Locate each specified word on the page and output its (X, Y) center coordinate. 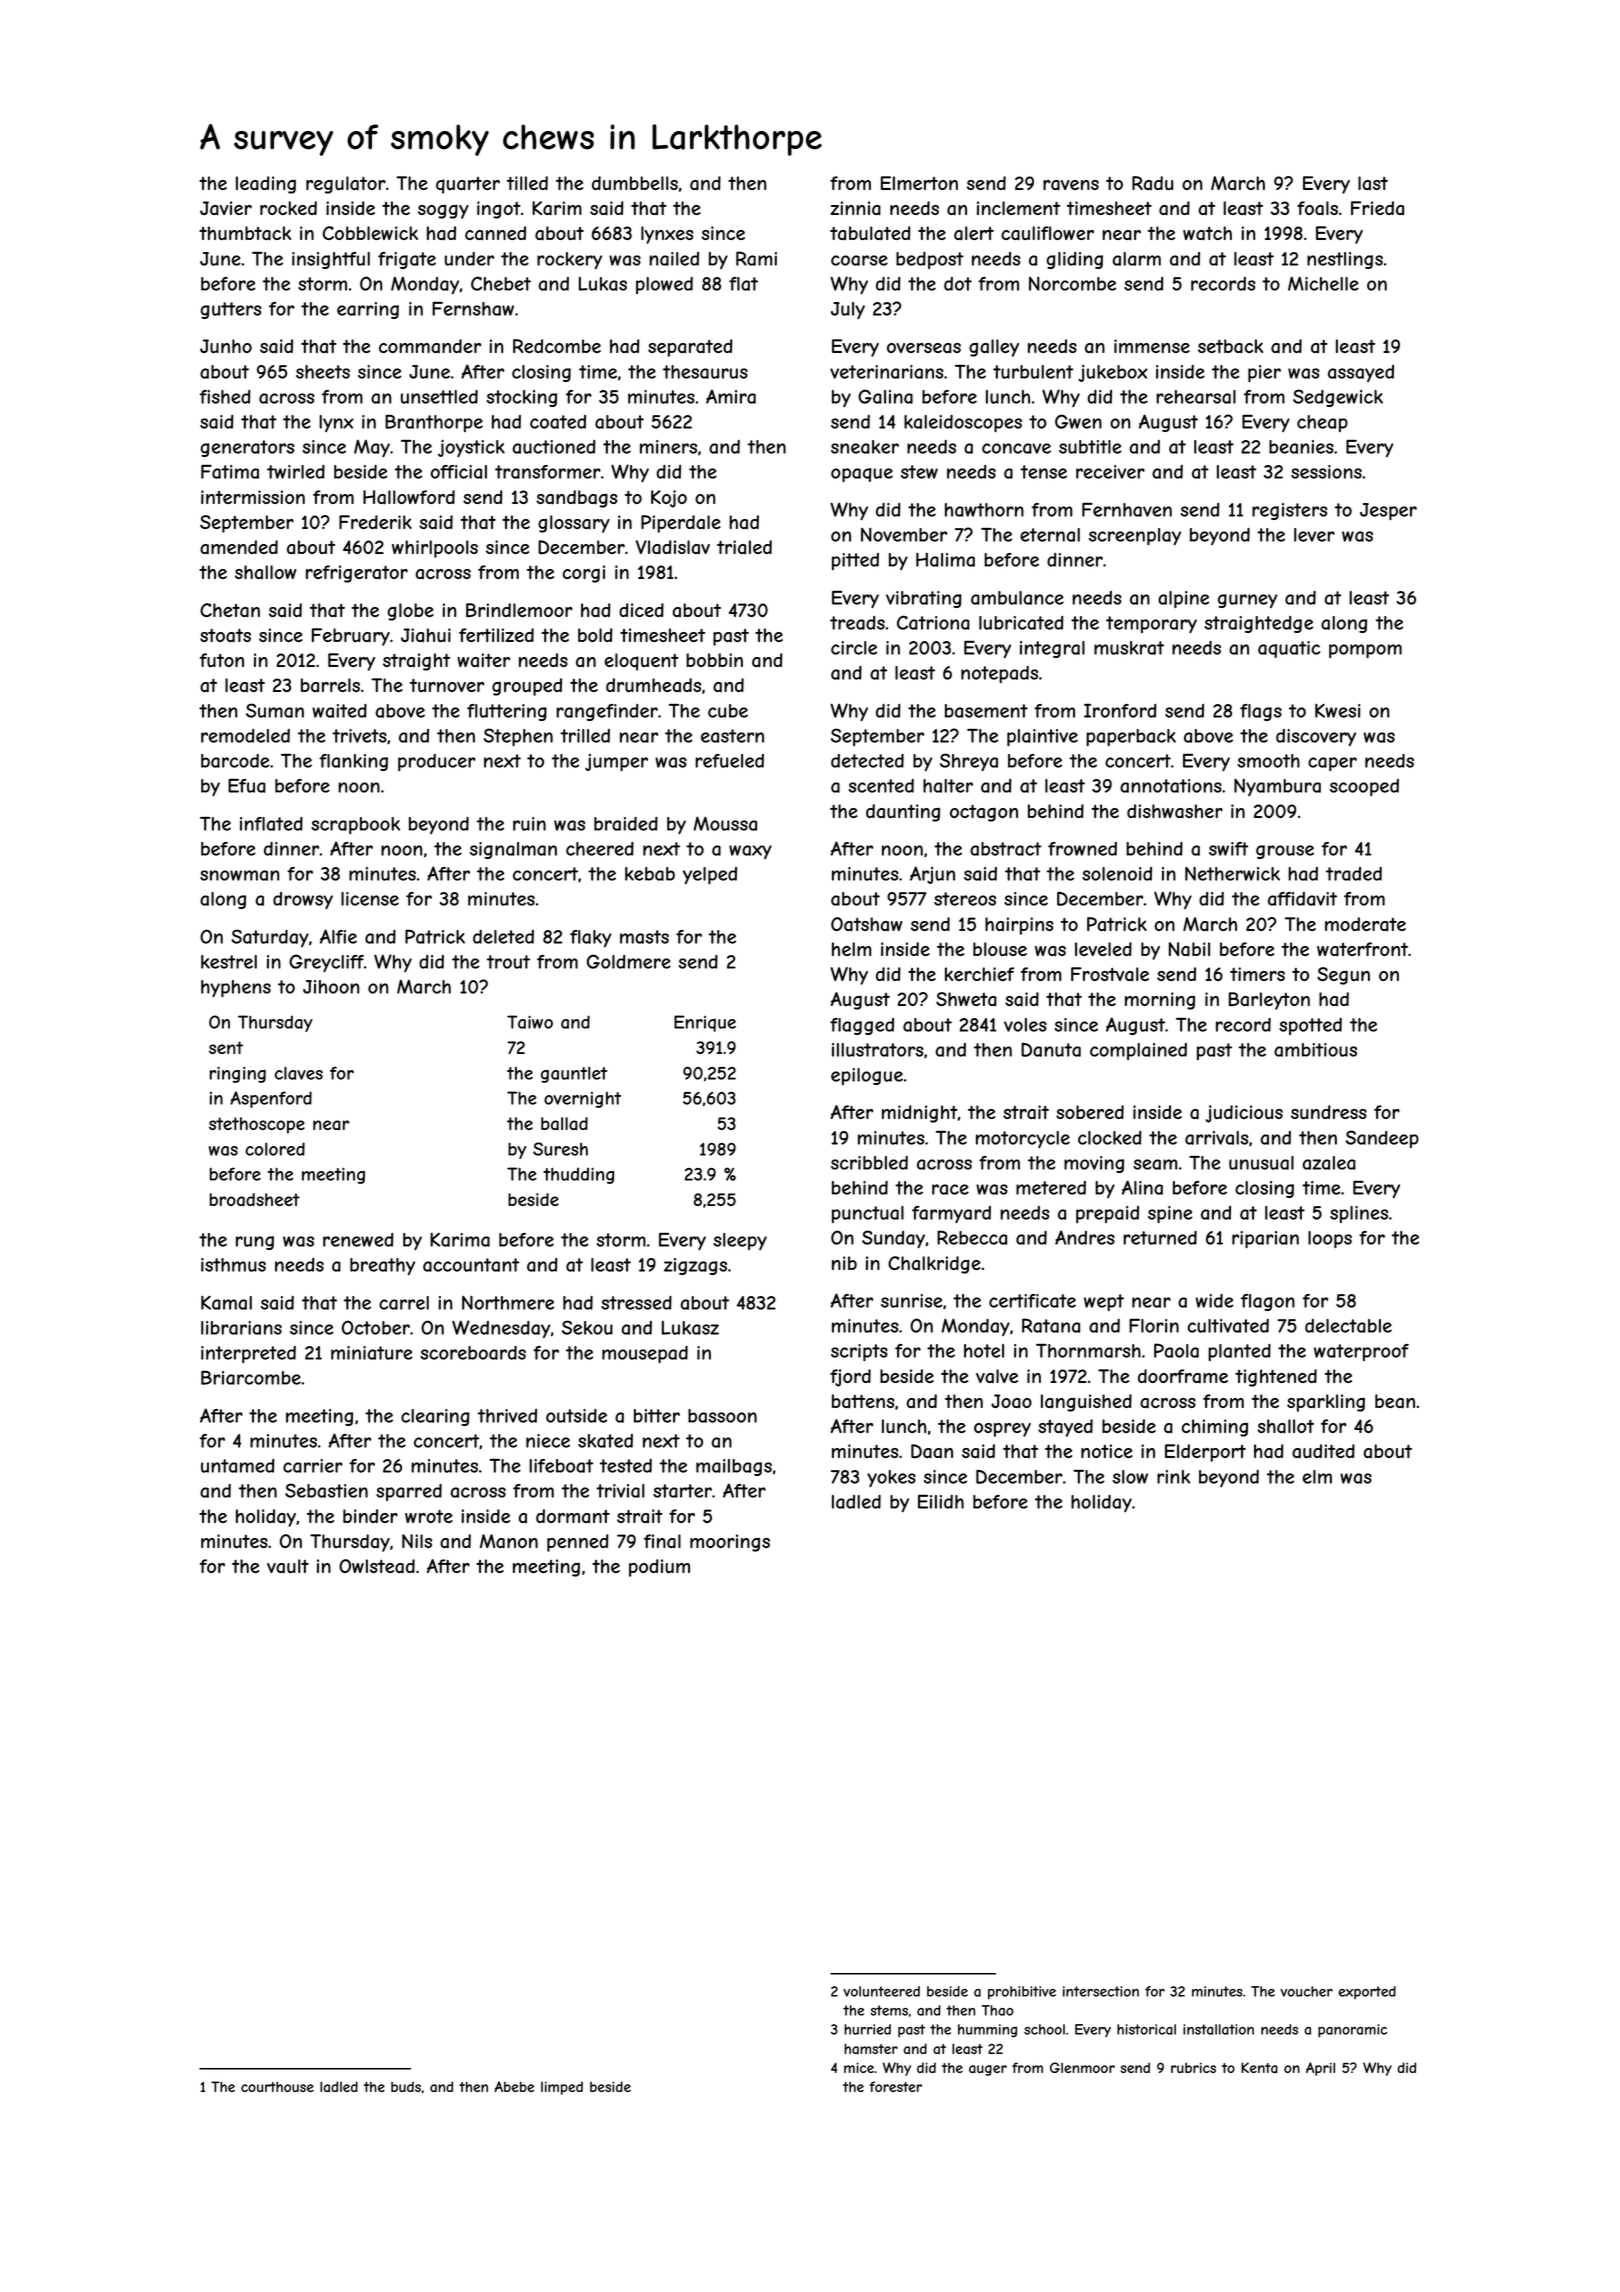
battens (863, 1401)
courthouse (277, 2086)
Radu (1152, 183)
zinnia (855, 208)
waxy (750, 852)
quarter (468, 185)
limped (562, 2088)
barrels (330, 685)
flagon (1268, 1302)
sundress (1329, 1112)
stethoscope (257, 1125)
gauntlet (574, 1075)
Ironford (1120, 711)
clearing (435, 1417)
